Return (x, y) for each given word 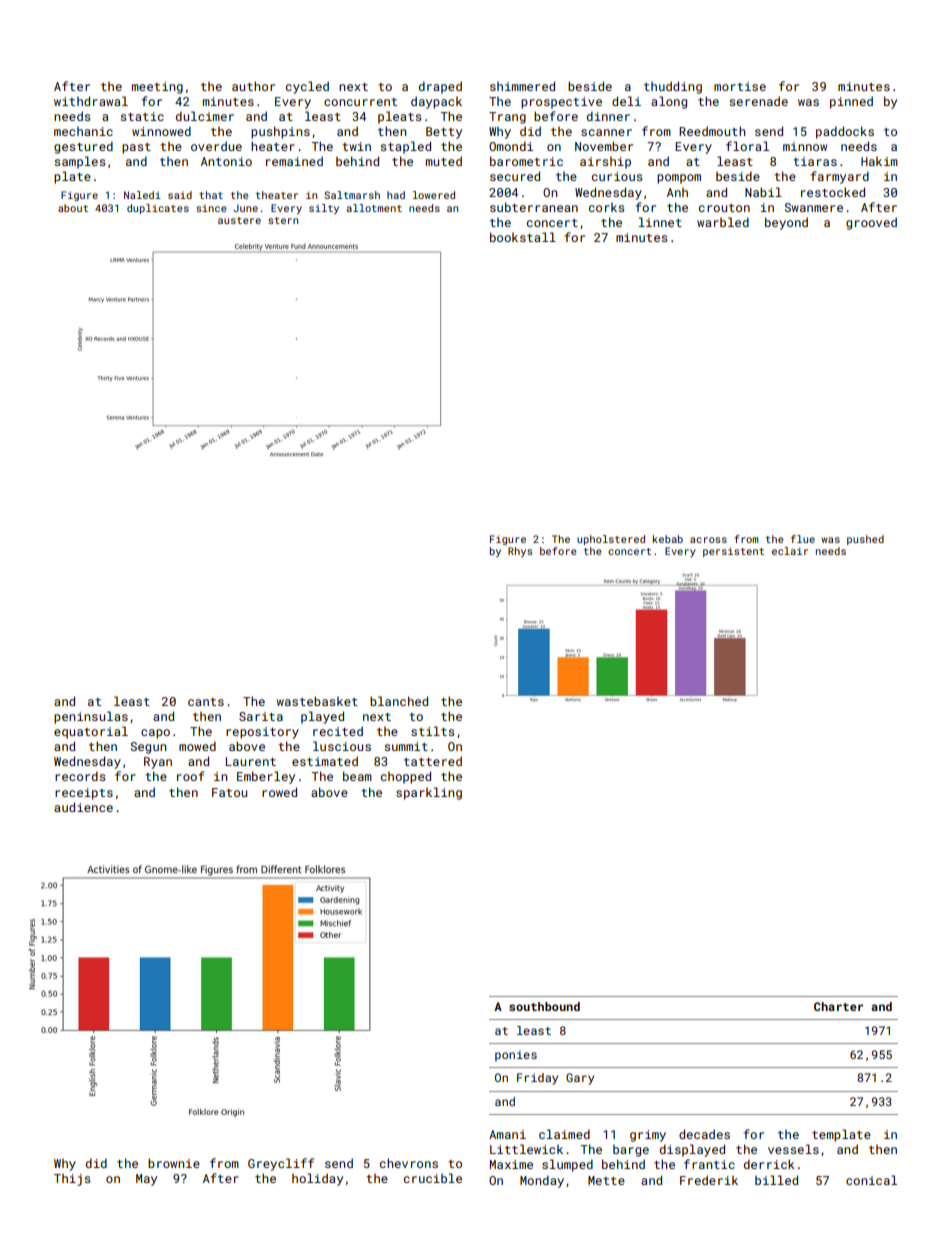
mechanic (83, 131)
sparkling (429, 793)
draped (440, 87)
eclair (790, 551)
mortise (740, 86)
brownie (174, 1163)
